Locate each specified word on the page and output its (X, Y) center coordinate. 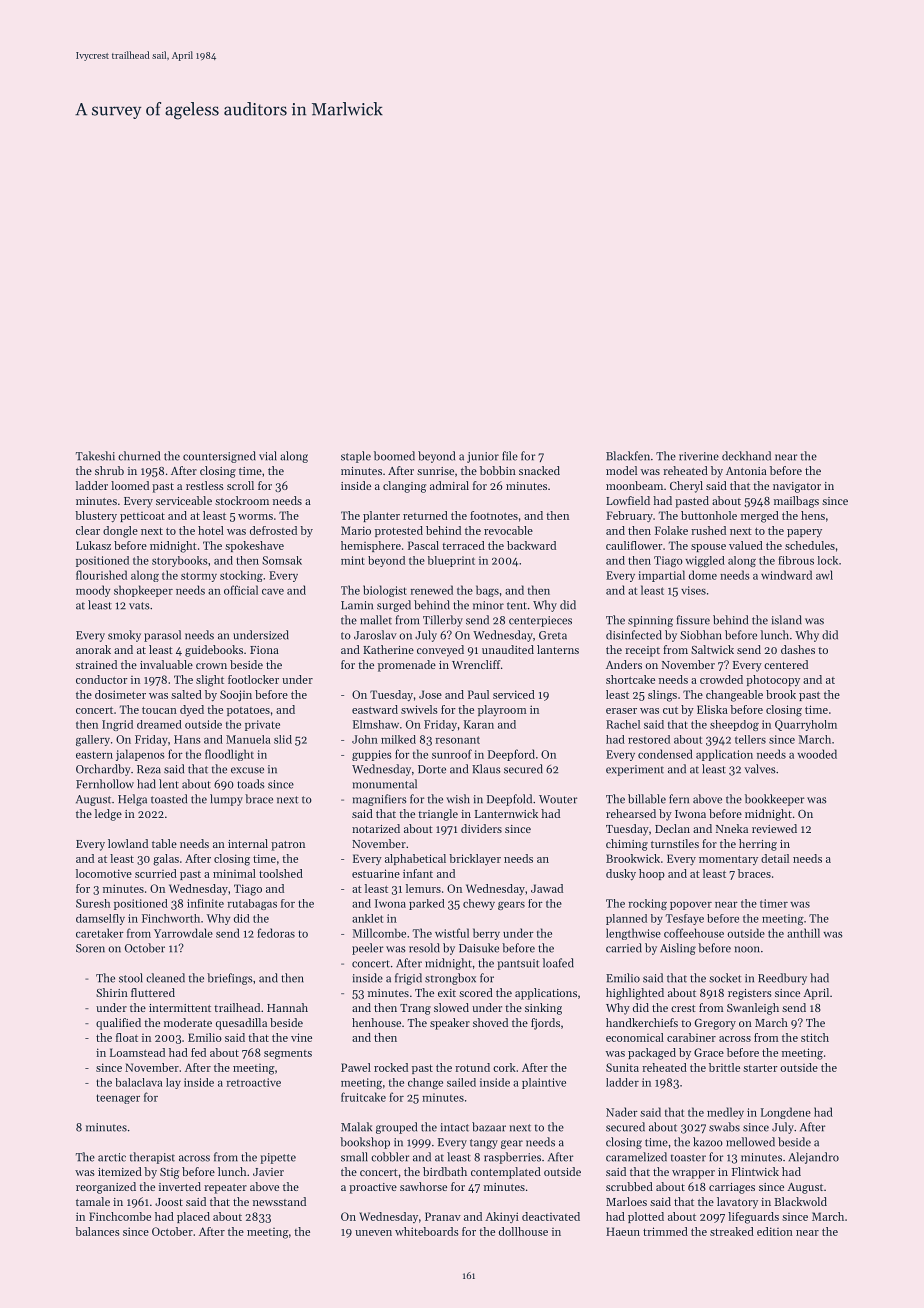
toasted (169, 799)
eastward (375, 709)
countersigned (219, 457)
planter (381, 516)
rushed (708, 530)
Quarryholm (806, 725)
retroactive (253, 1082)
